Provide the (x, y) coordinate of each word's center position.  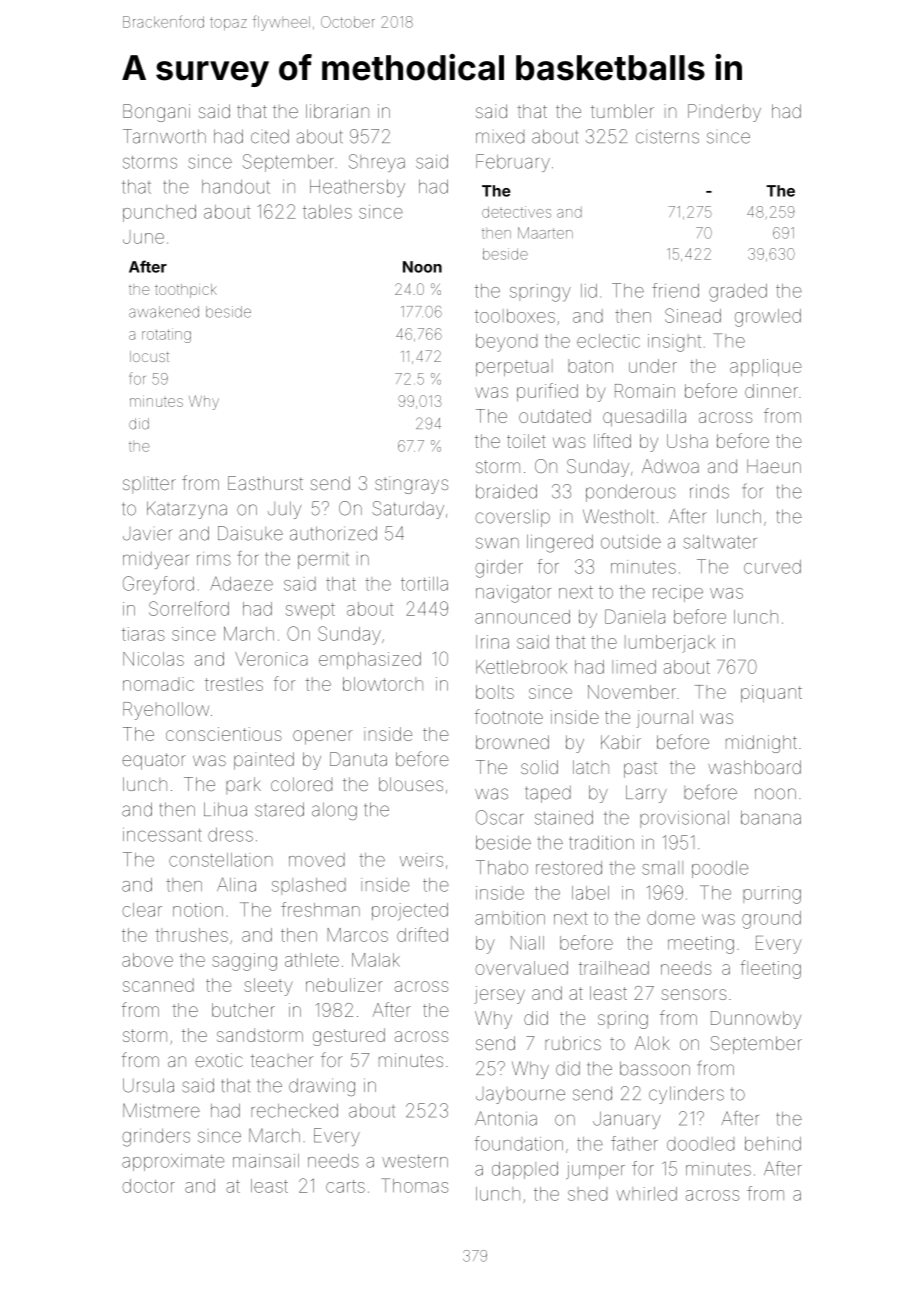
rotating (166, 335)
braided (506, 491)
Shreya (377, 163)
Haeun (774, 466)
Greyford (158, 585)
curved (772, 567)
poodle (720, 869)
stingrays (411, 485)
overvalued (521, 968)
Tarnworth (164, 136)
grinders (156, 1138)
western (415, 1161)
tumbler (622, 111)
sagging (244, 962)
